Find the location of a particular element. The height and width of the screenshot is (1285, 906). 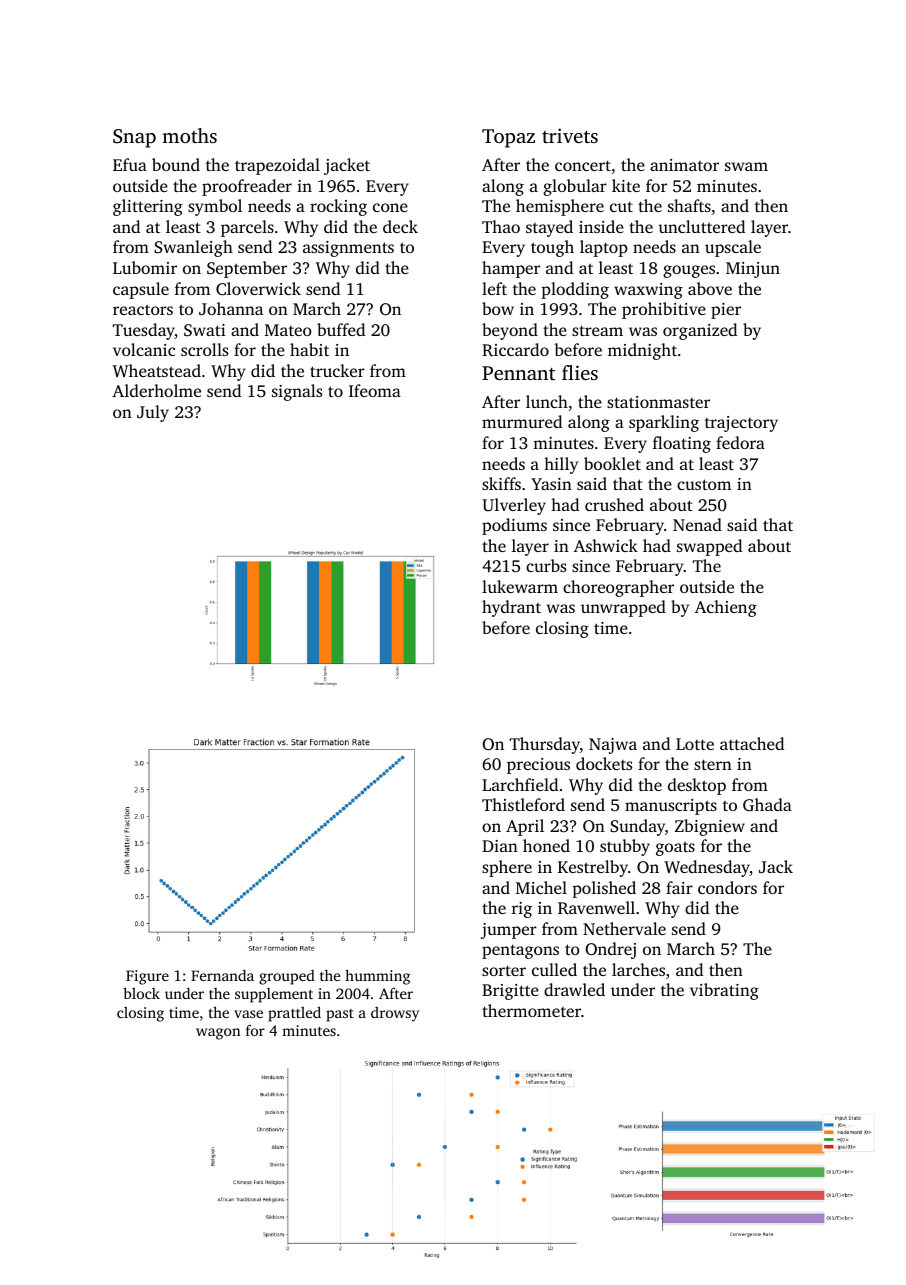

signals is located at coordinates (297, 392).
